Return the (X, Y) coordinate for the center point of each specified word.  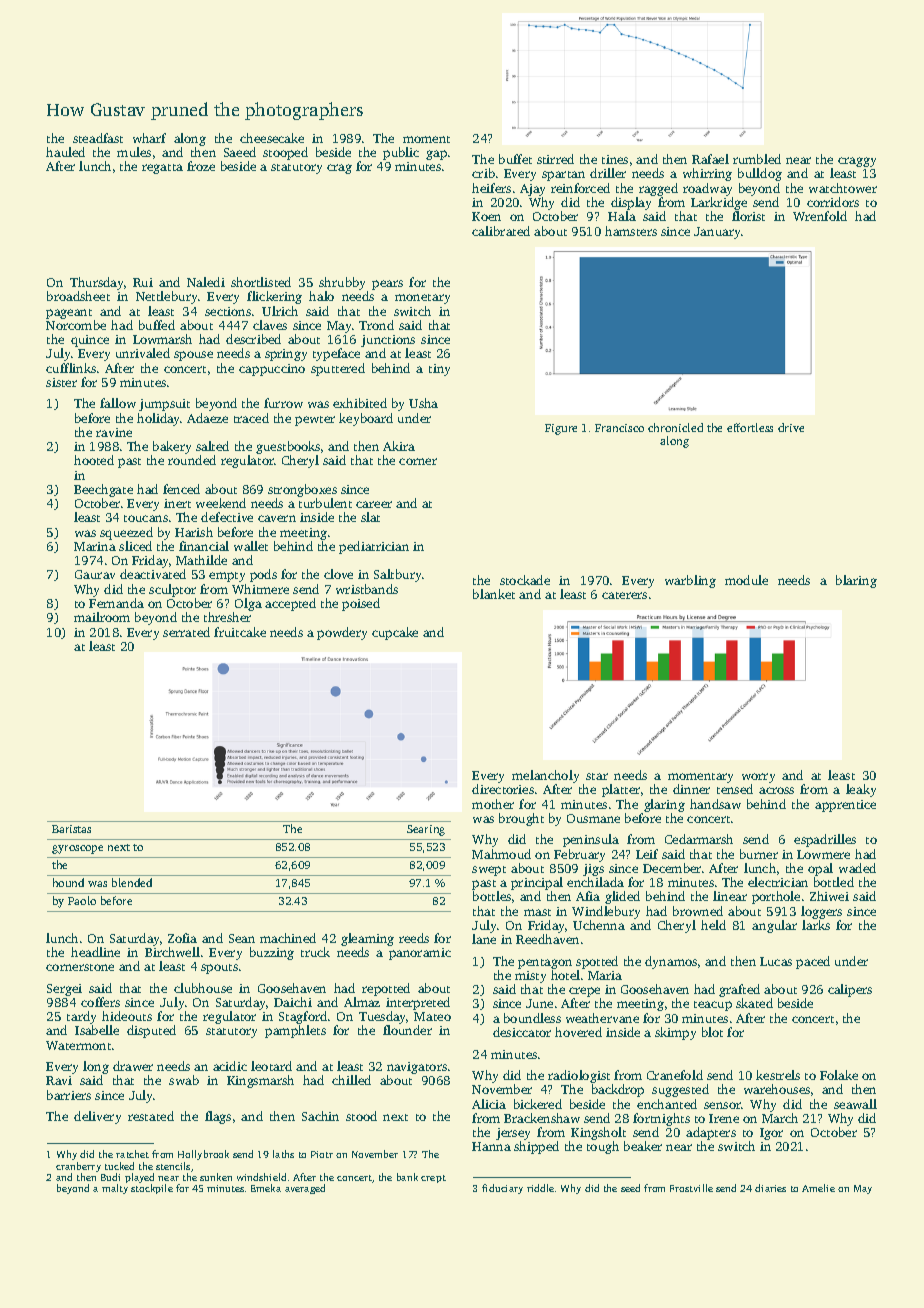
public (401, 153)
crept (433, 1179)
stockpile (152, 1189)
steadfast (98, 138)
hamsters (631, 231)
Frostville (691, 1188)
